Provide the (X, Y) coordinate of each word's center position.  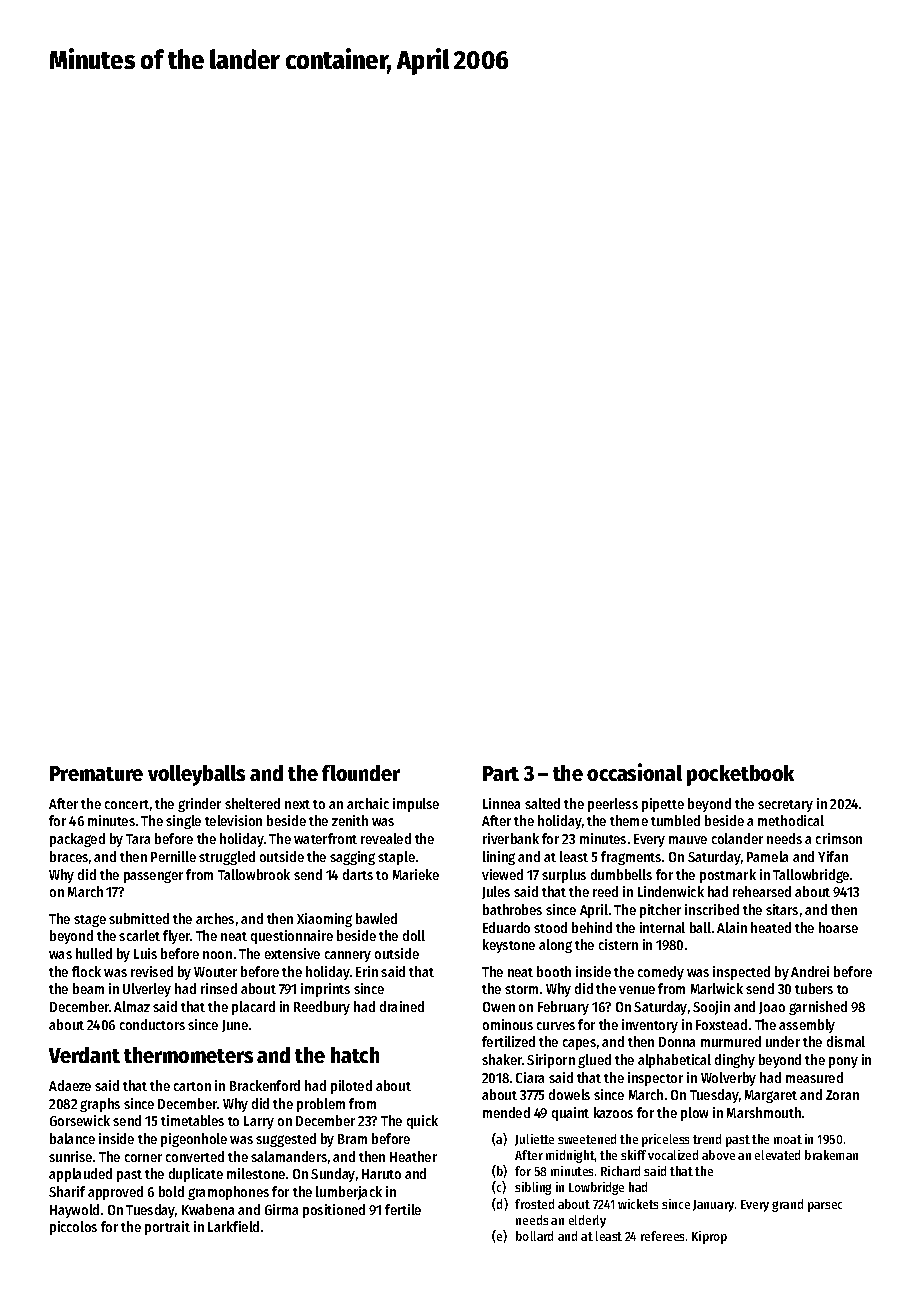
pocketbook (740, 775)
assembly (807, 1026)
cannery (348, 956)
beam (88, 988)
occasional (634, 772)
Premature (96, 773)
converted (195, 1156)
